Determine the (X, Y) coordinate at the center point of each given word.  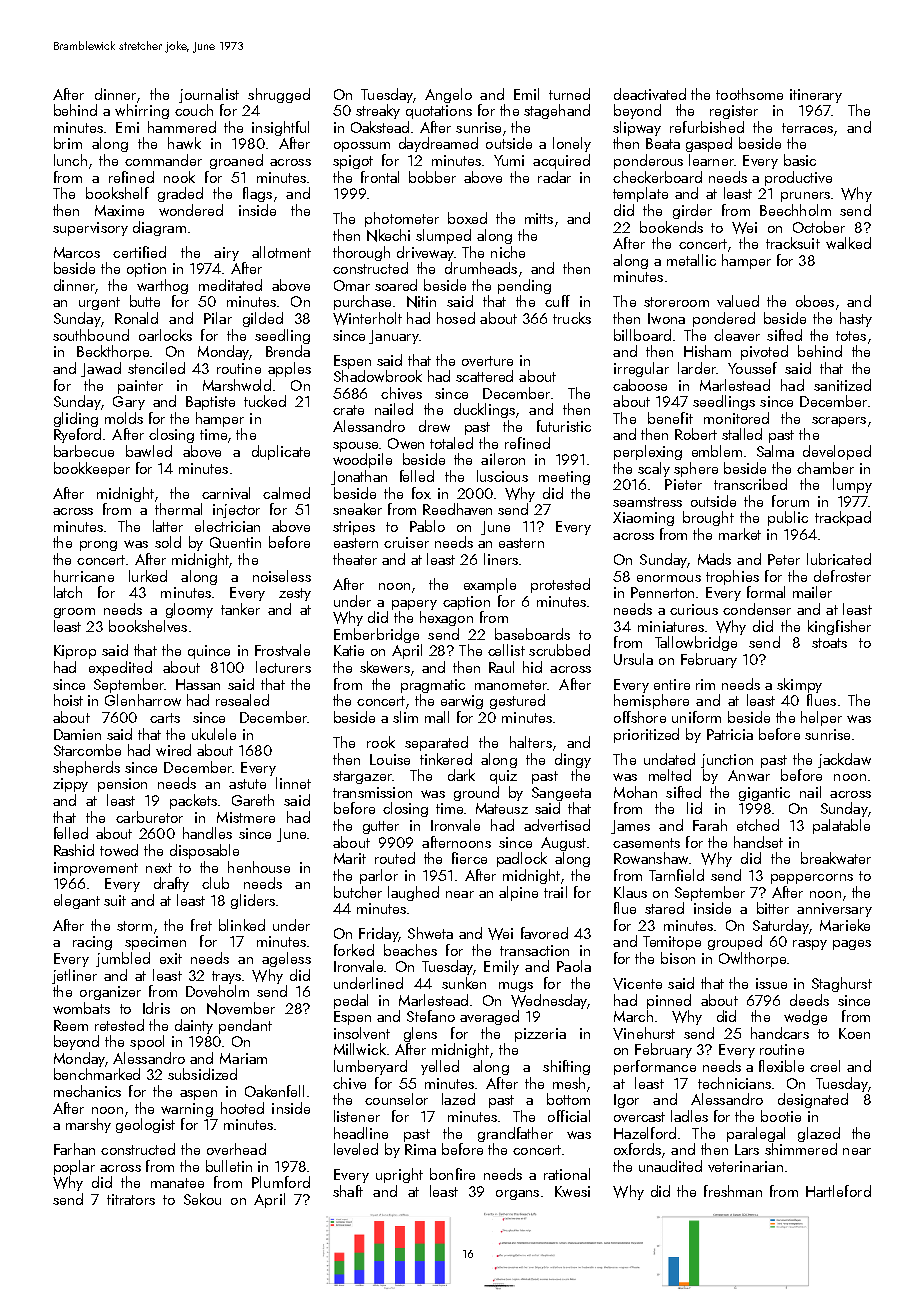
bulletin (229, 1166)
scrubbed (559, 650)
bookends (671, 227)
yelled (440, 1067)
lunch (70, 160)
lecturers (283, 667)
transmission (372, 792)
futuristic (564, 426)
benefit (670, 418)
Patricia (730, 734)
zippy (70, 785)
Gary (129, 403)
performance (655, 1067)
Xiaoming (643, 519)
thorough (361, 253)
